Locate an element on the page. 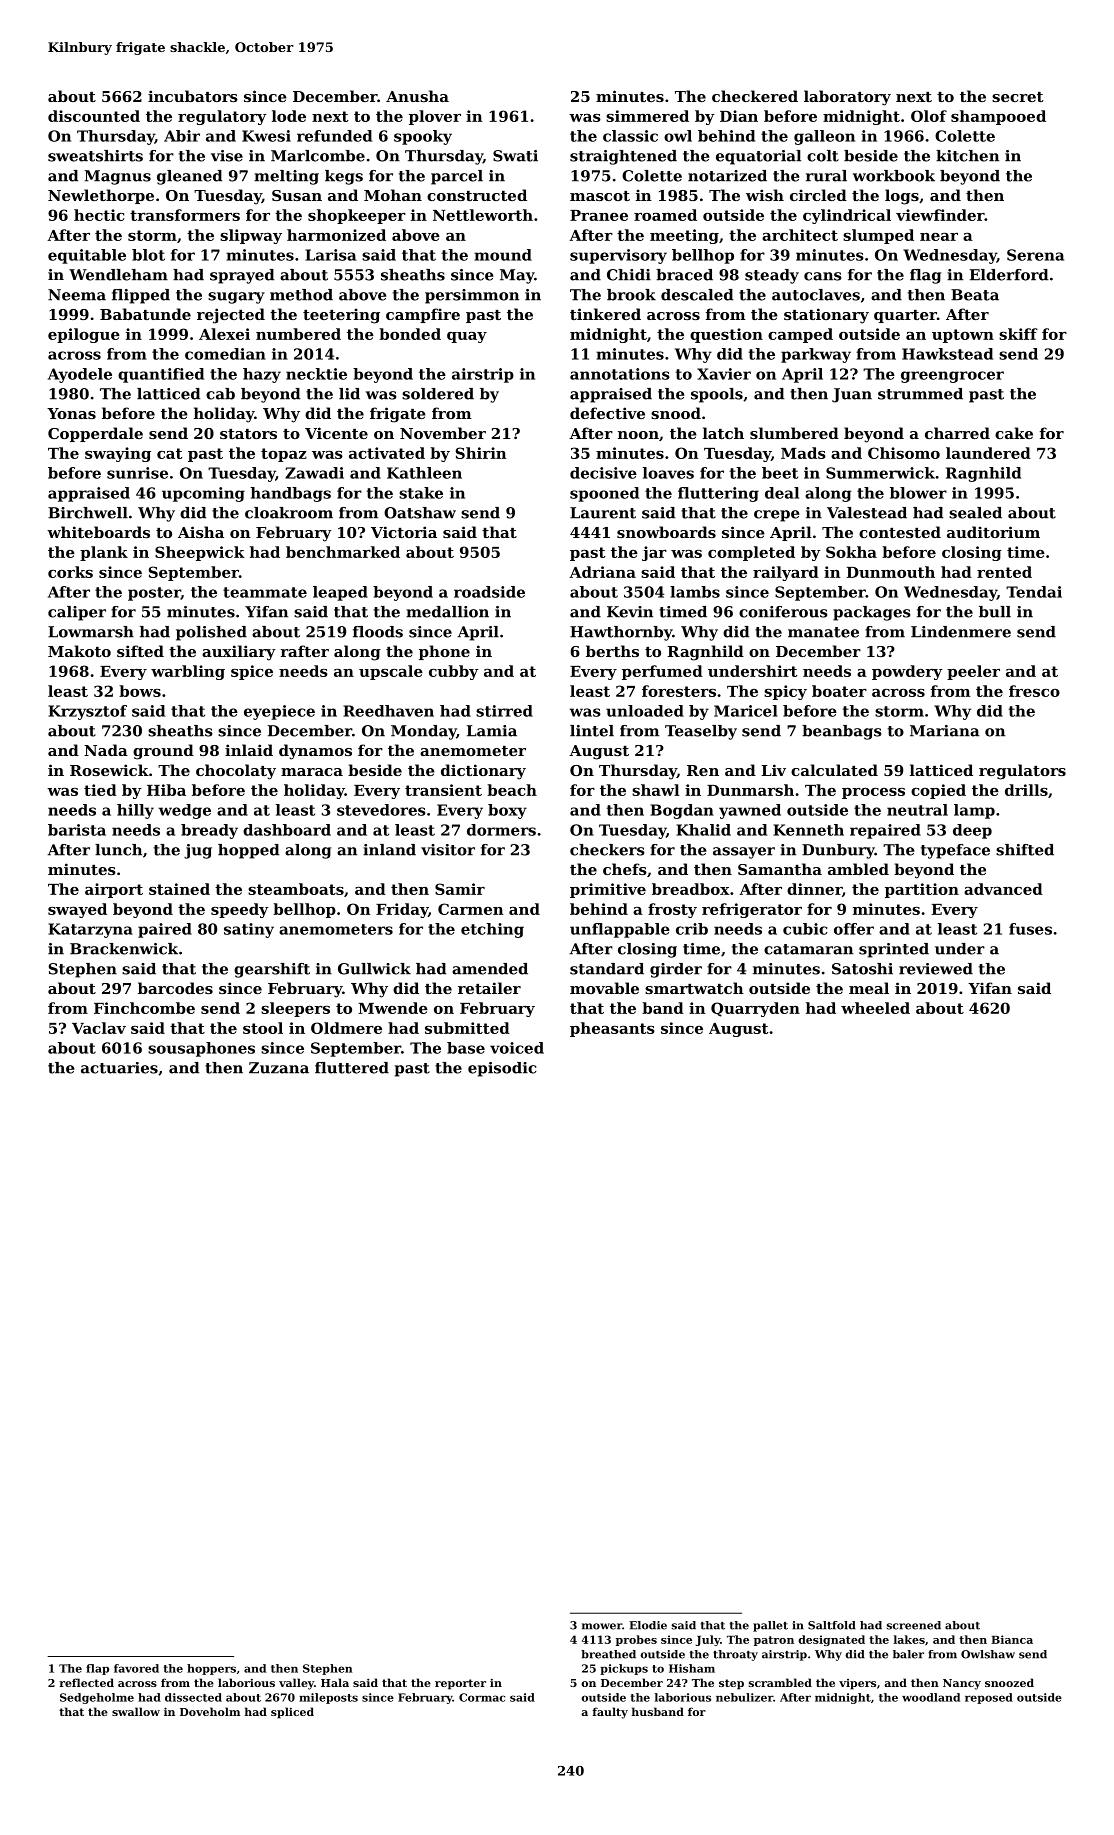 This document has height=1835, width=1114. melting is located at coordinates (286, 177).
